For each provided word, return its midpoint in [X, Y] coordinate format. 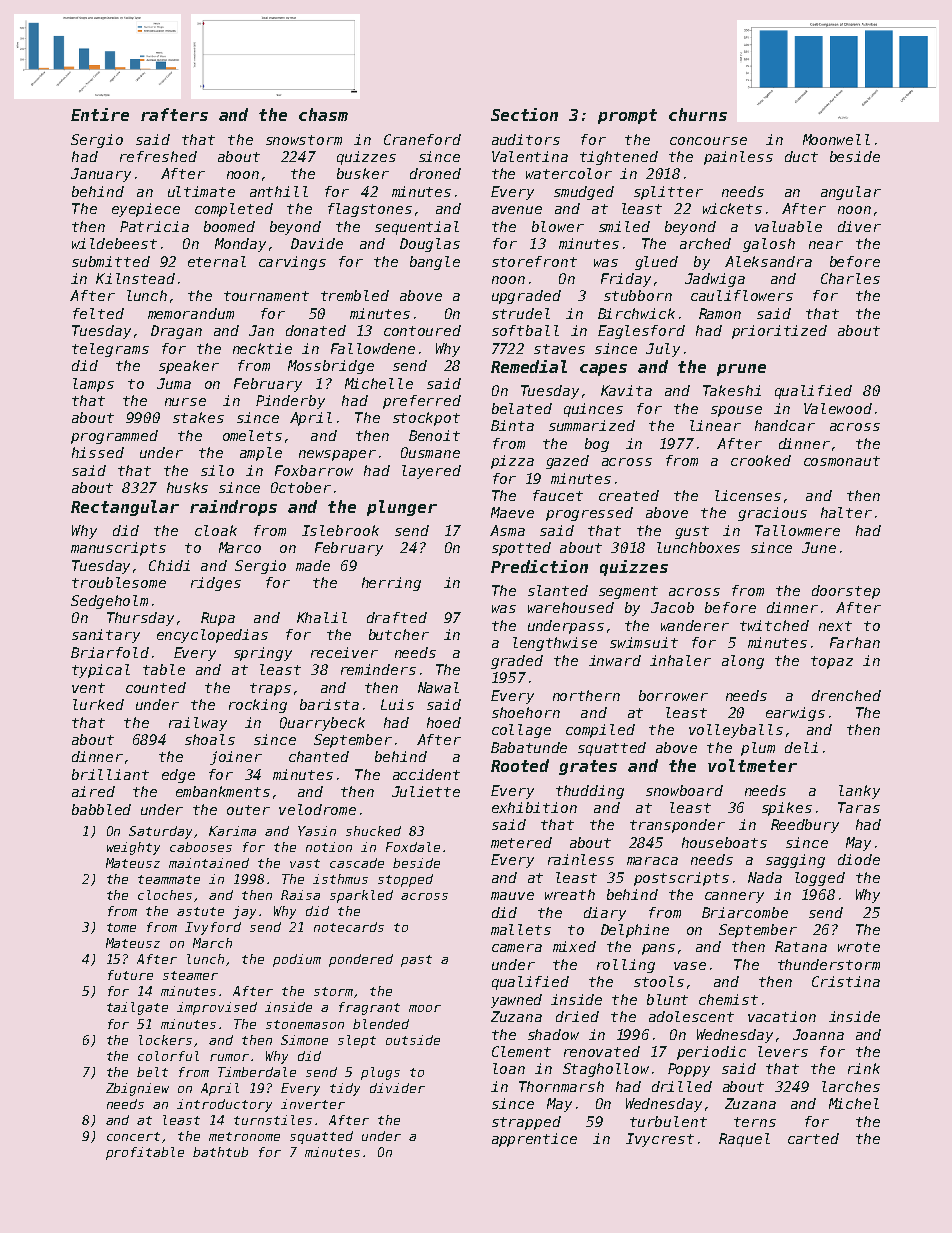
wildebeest [114, 243]
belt [152, 1072]
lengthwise [555, 644]
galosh [769, 245]
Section [524, 114]
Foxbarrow [314, 470]
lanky [859, 792]
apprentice [534, 1140]
